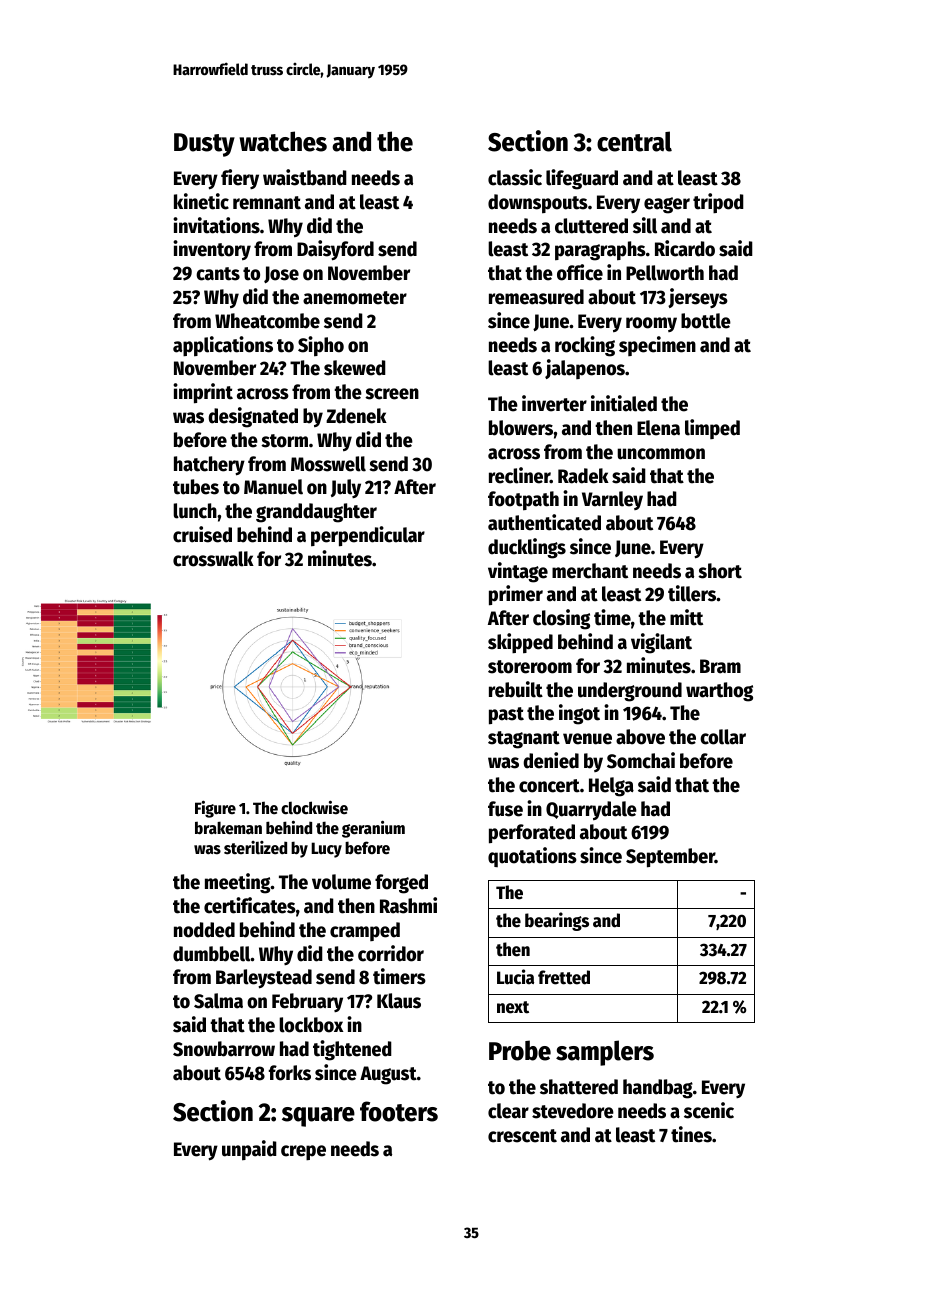  I want to click on classic, so click(515, 177).
